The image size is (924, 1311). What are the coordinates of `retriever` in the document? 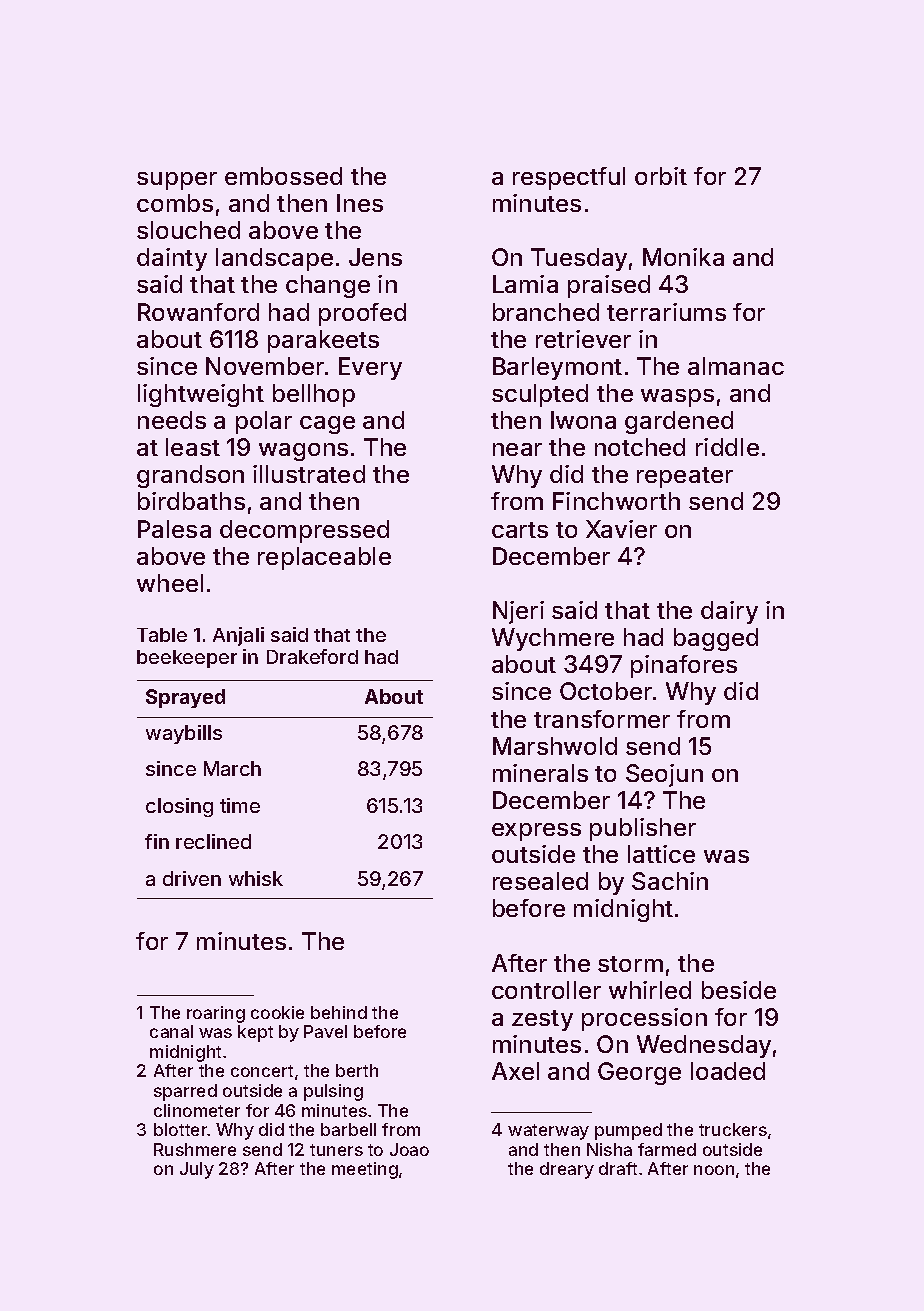 It's located at (583, 339).
